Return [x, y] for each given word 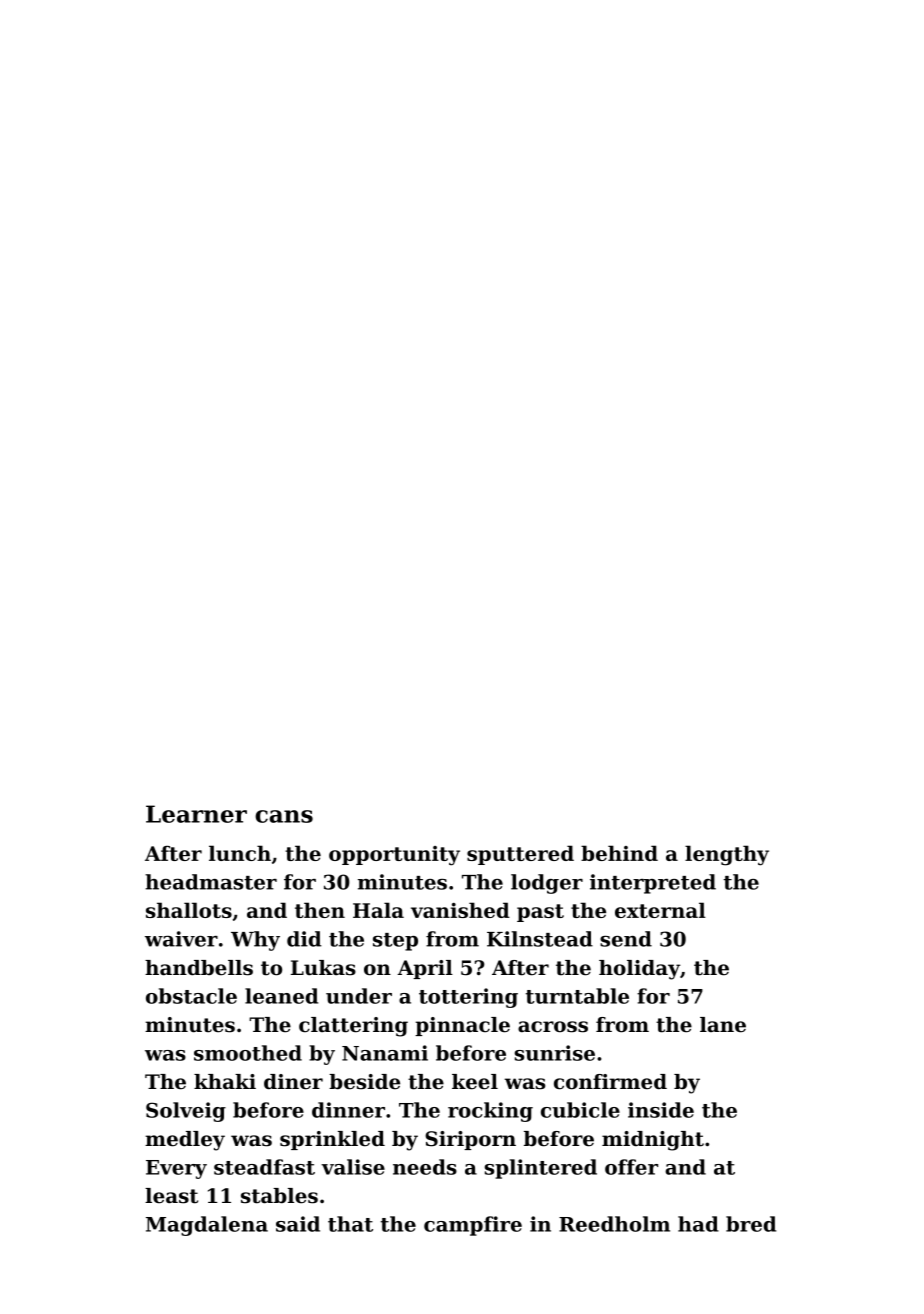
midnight [653, 1141]
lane [723, 1025]
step [395, 942]
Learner [196, 814]
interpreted [653, 884]
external [660, 910]
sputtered [520, 855]
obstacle [191, 996]
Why [255, 941]
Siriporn [470, 1140]
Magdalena [207, 1226]
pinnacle [462, 1026]
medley [185, 1141]
